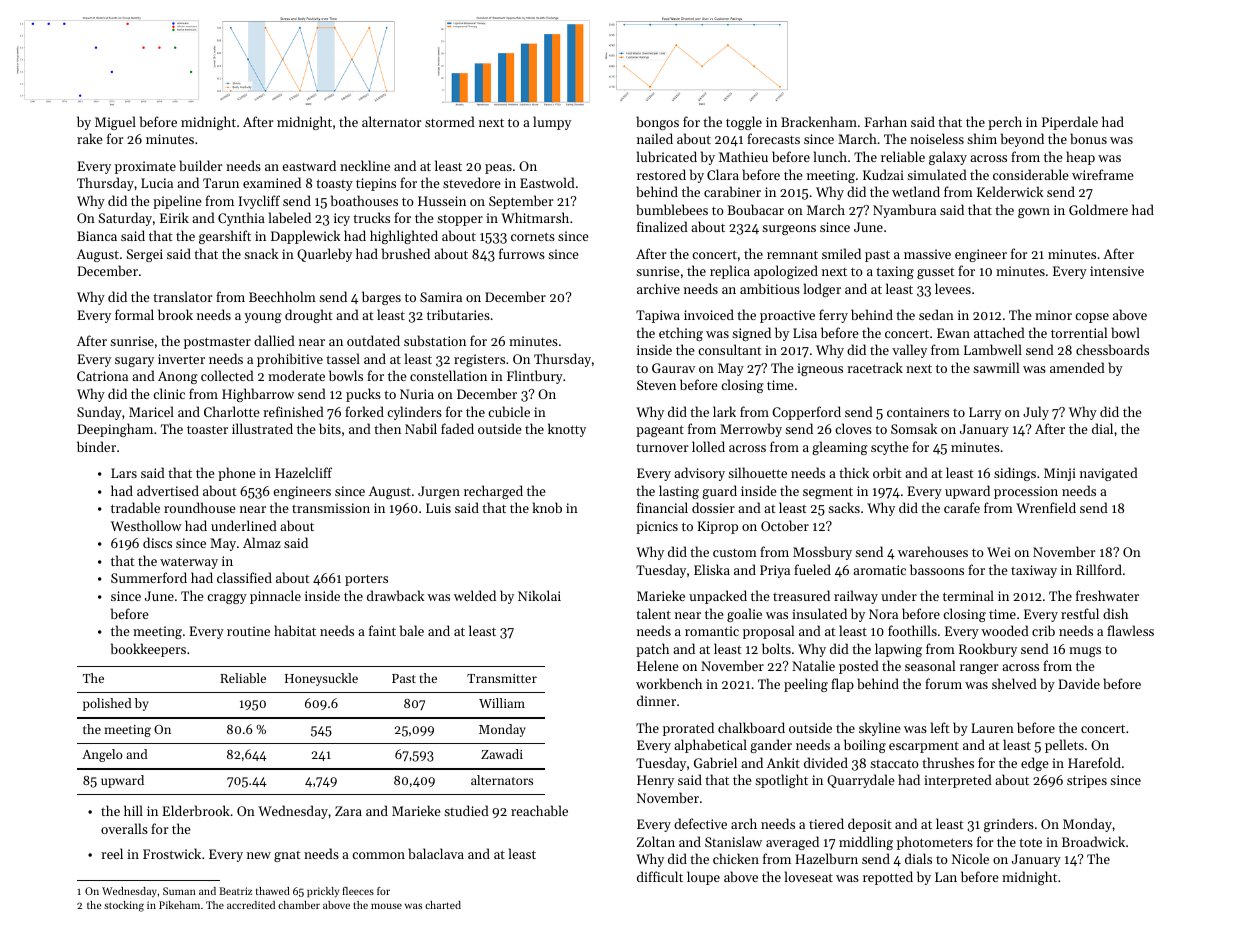 This page has width=1233, height=952. What do you see at coordinates (968, 595) in the page?
I see `terminal` at bounding box center [968, 595].
